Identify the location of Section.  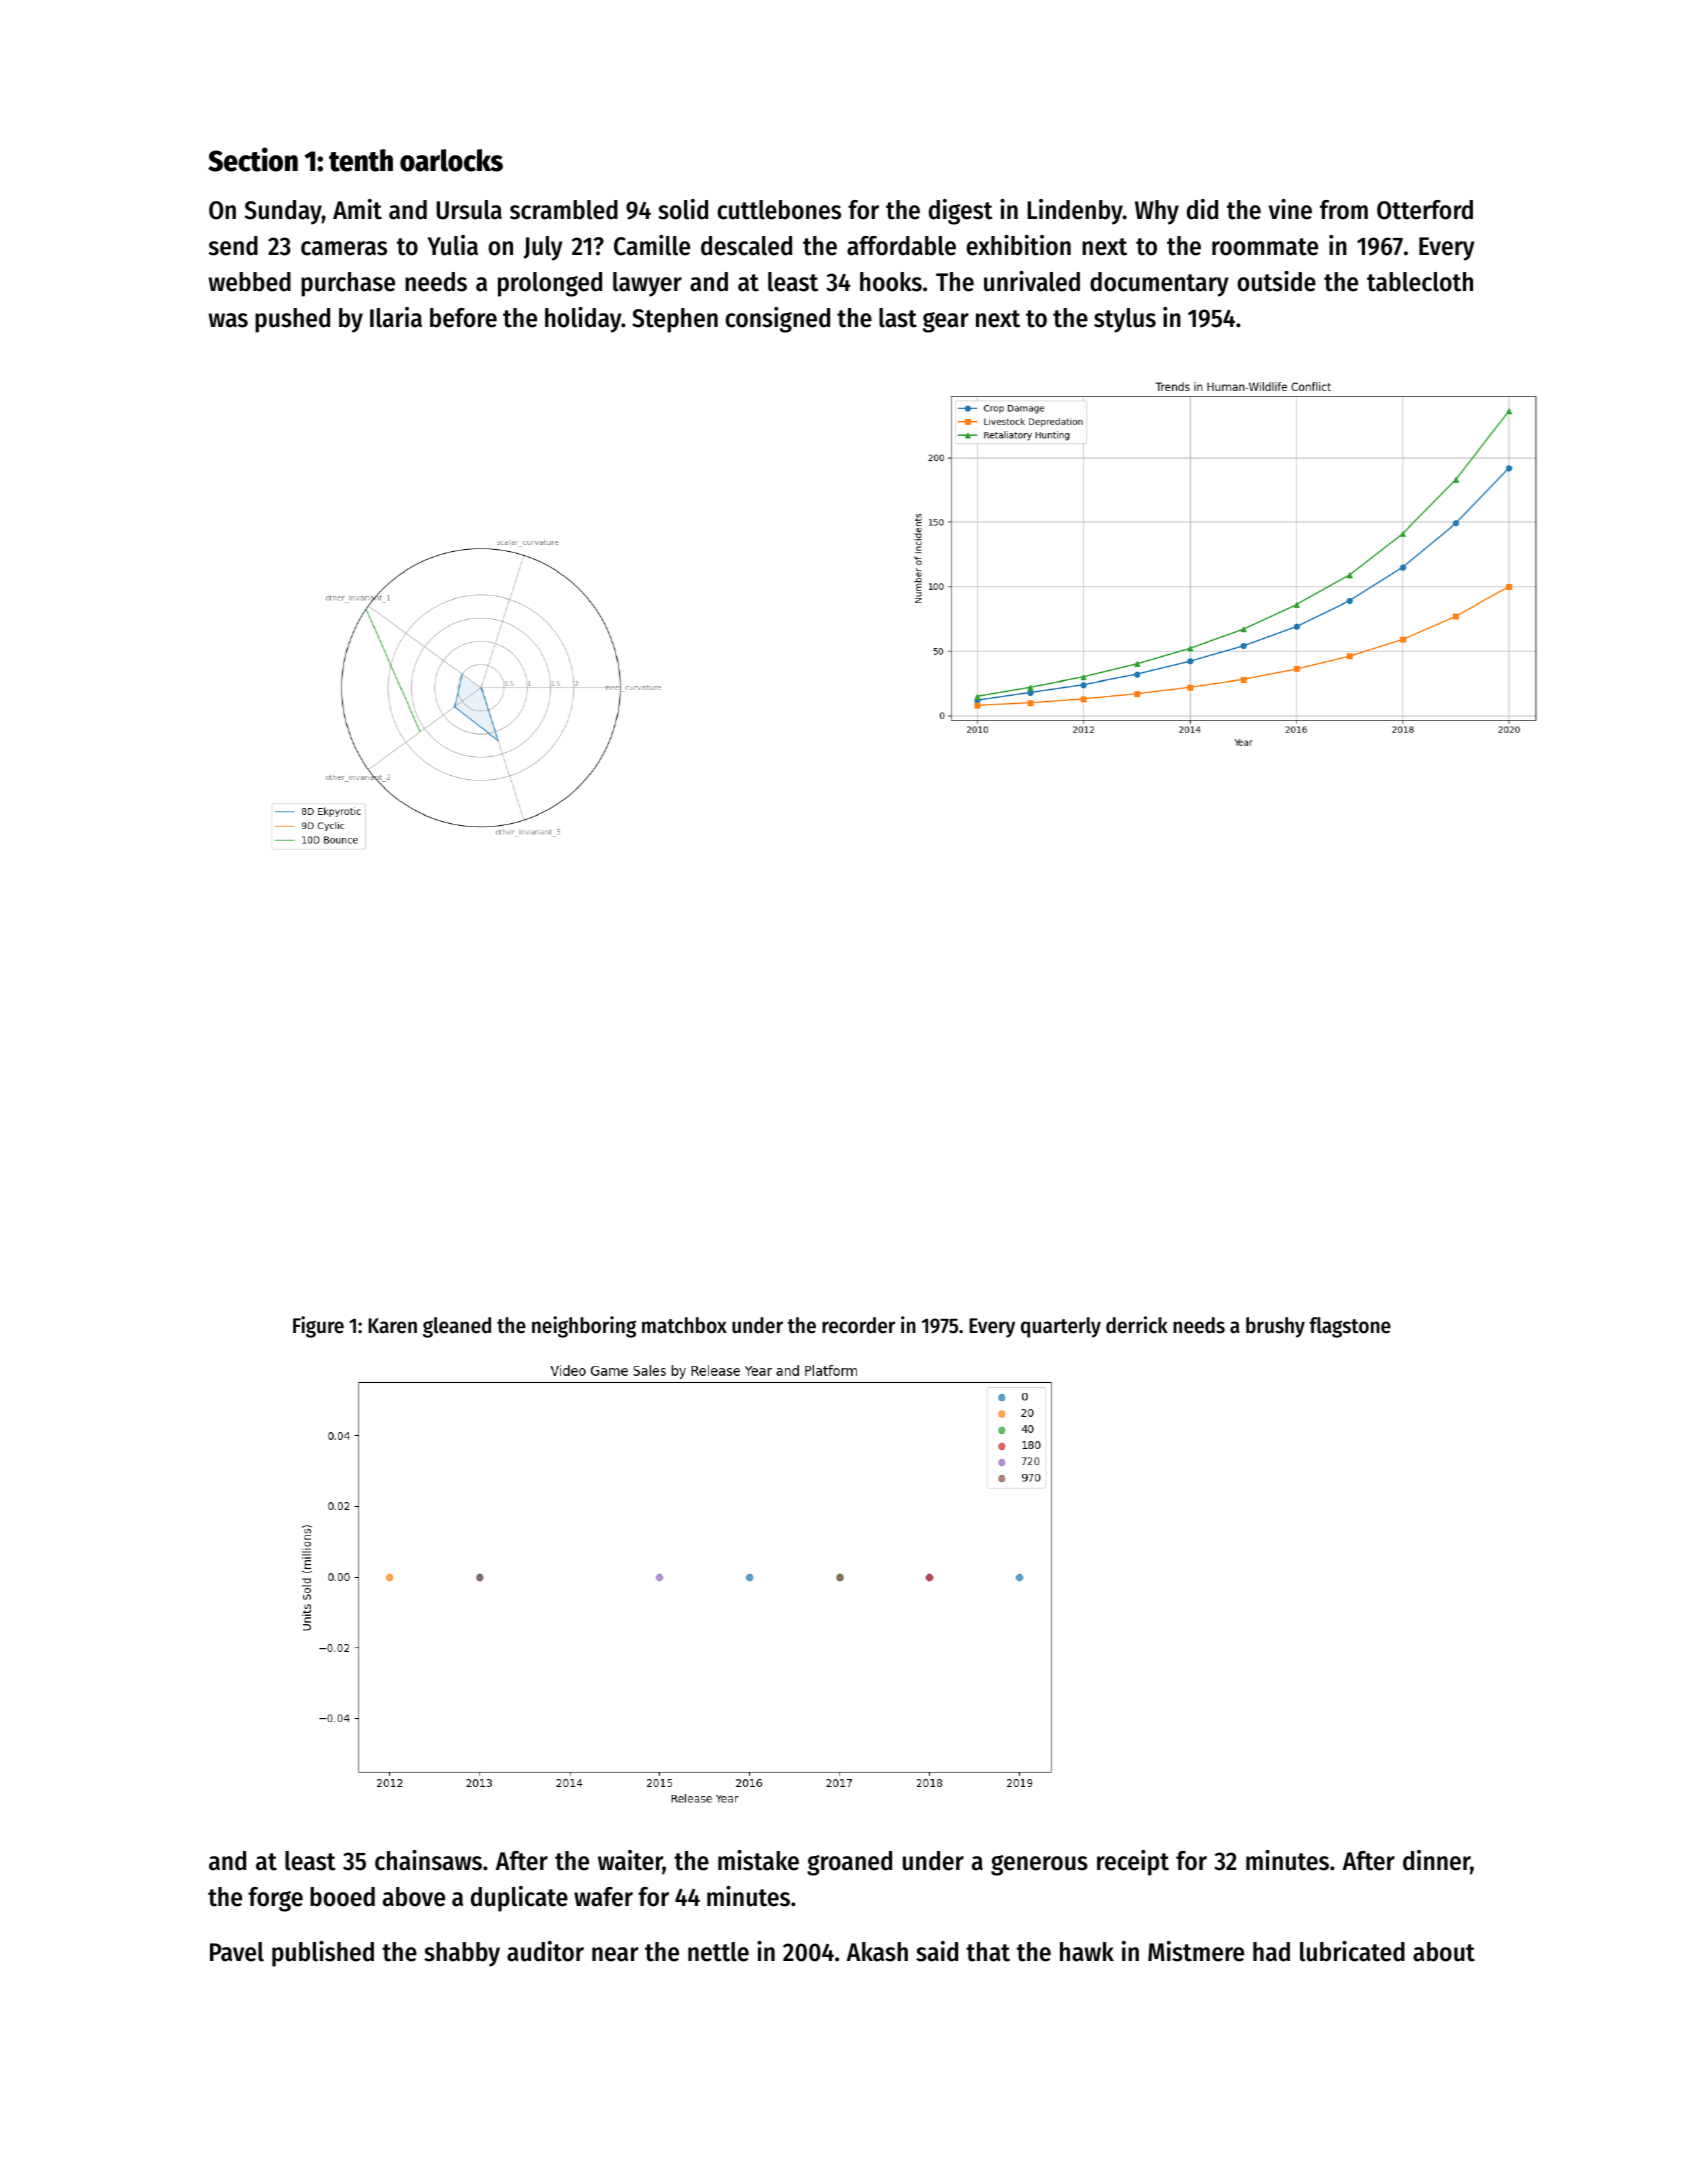
(253, 159).
